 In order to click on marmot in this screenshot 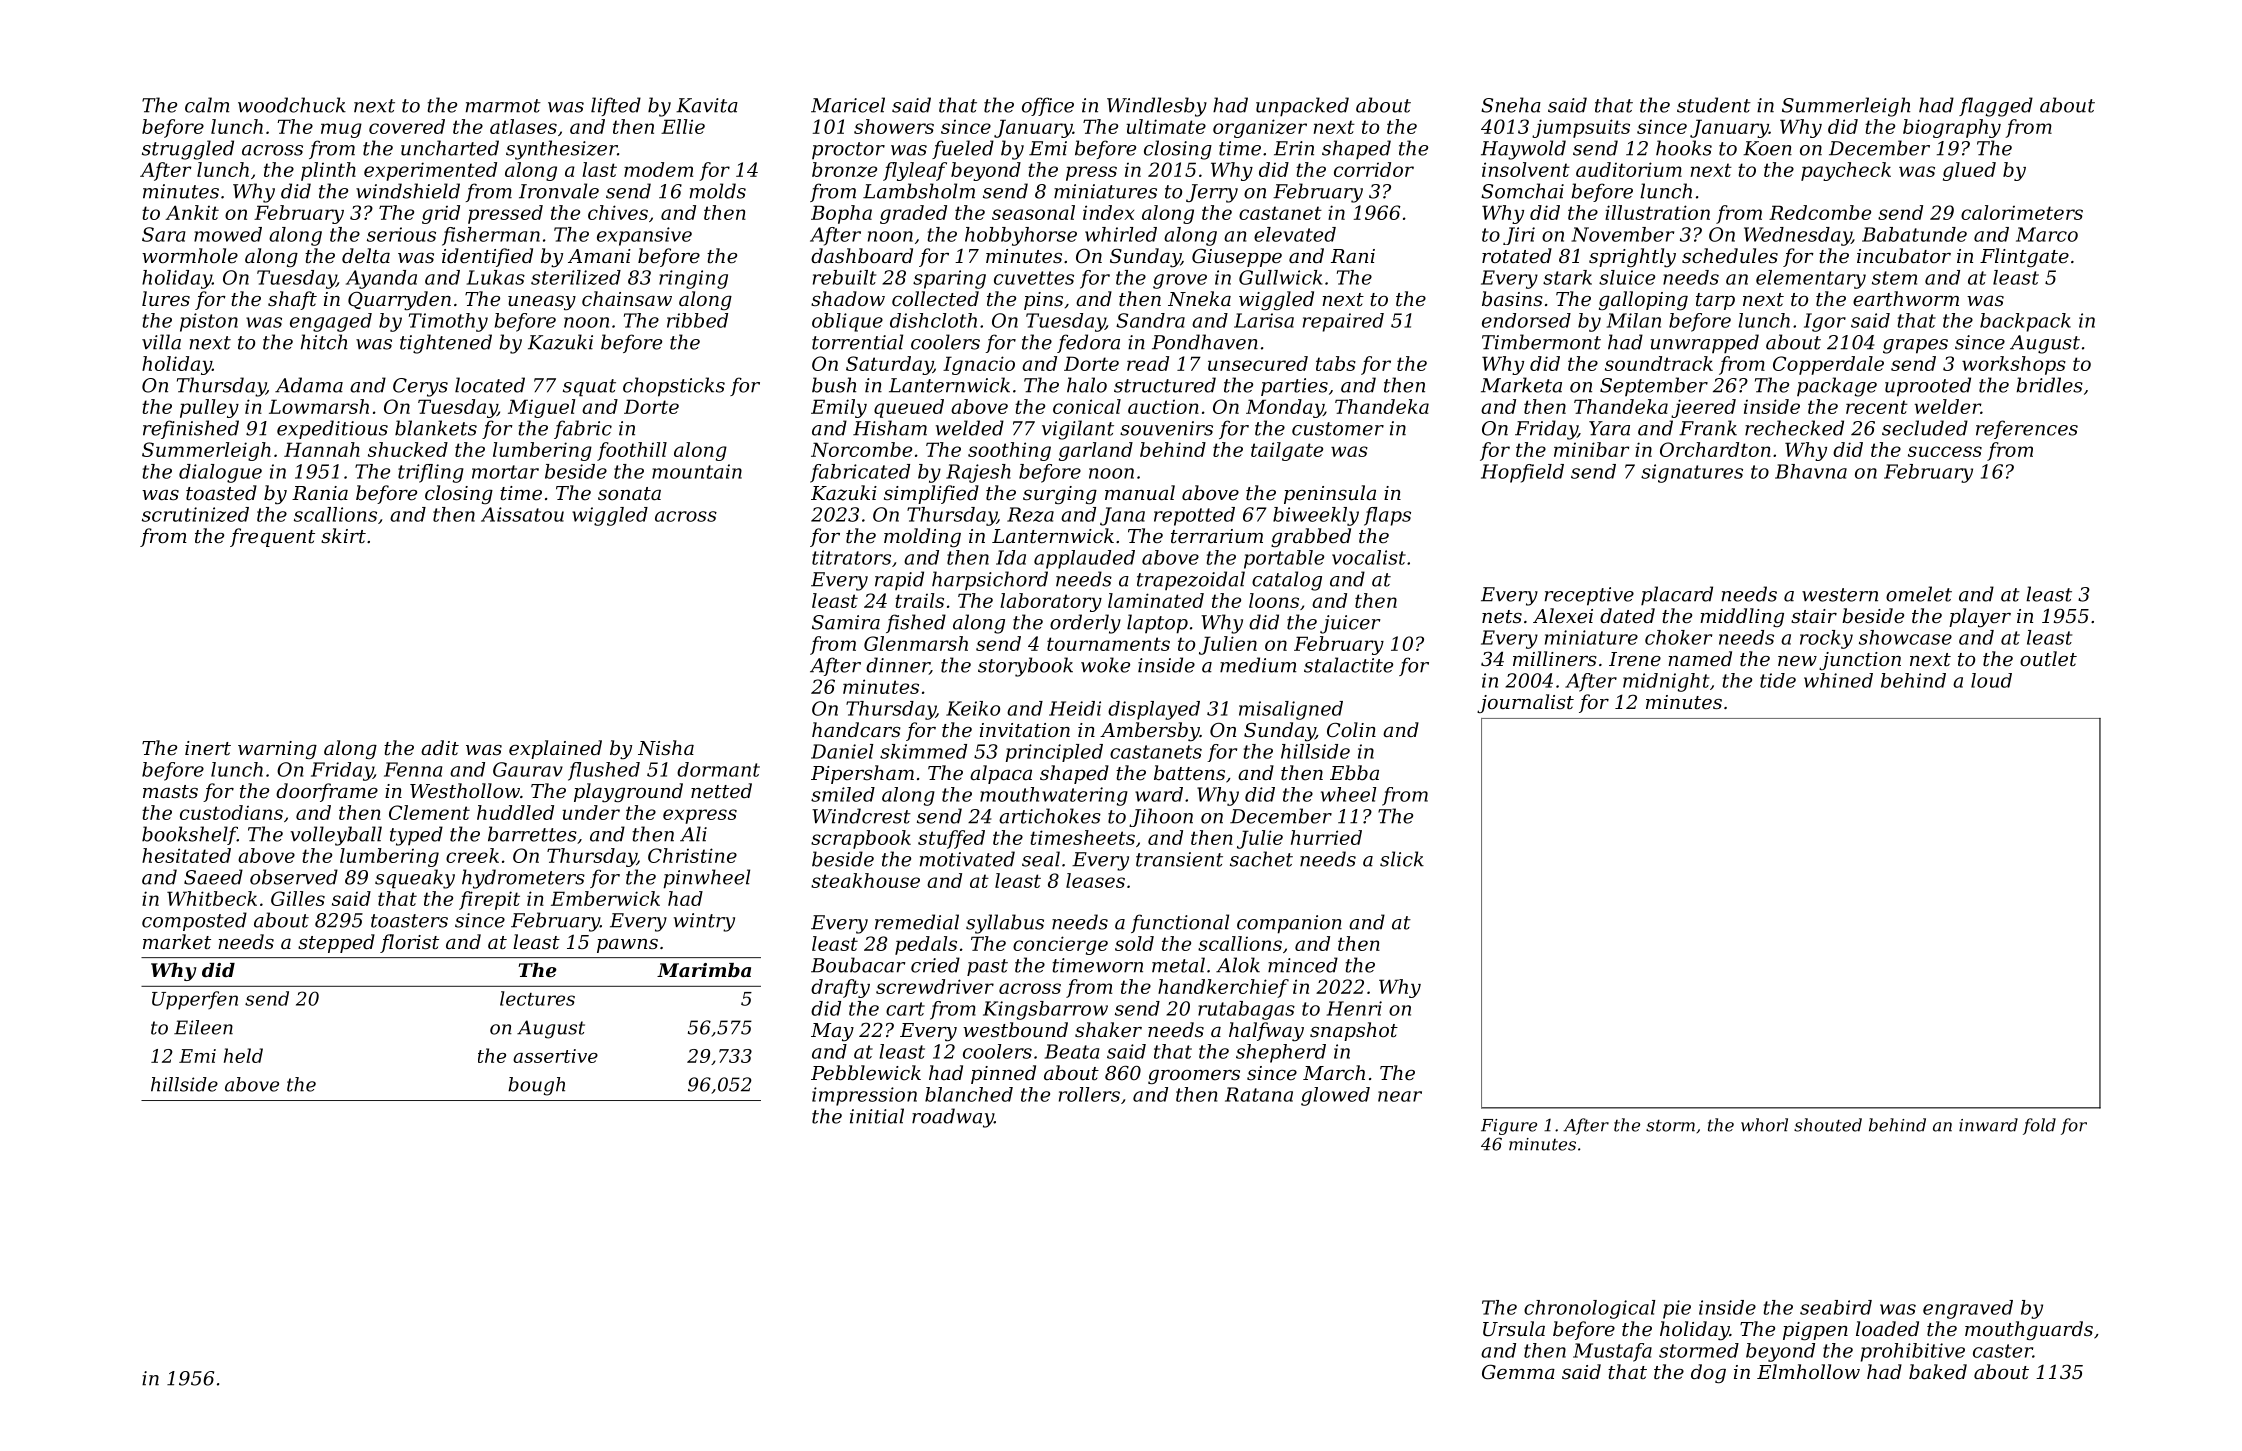, I will do `click(503, 106)`.
